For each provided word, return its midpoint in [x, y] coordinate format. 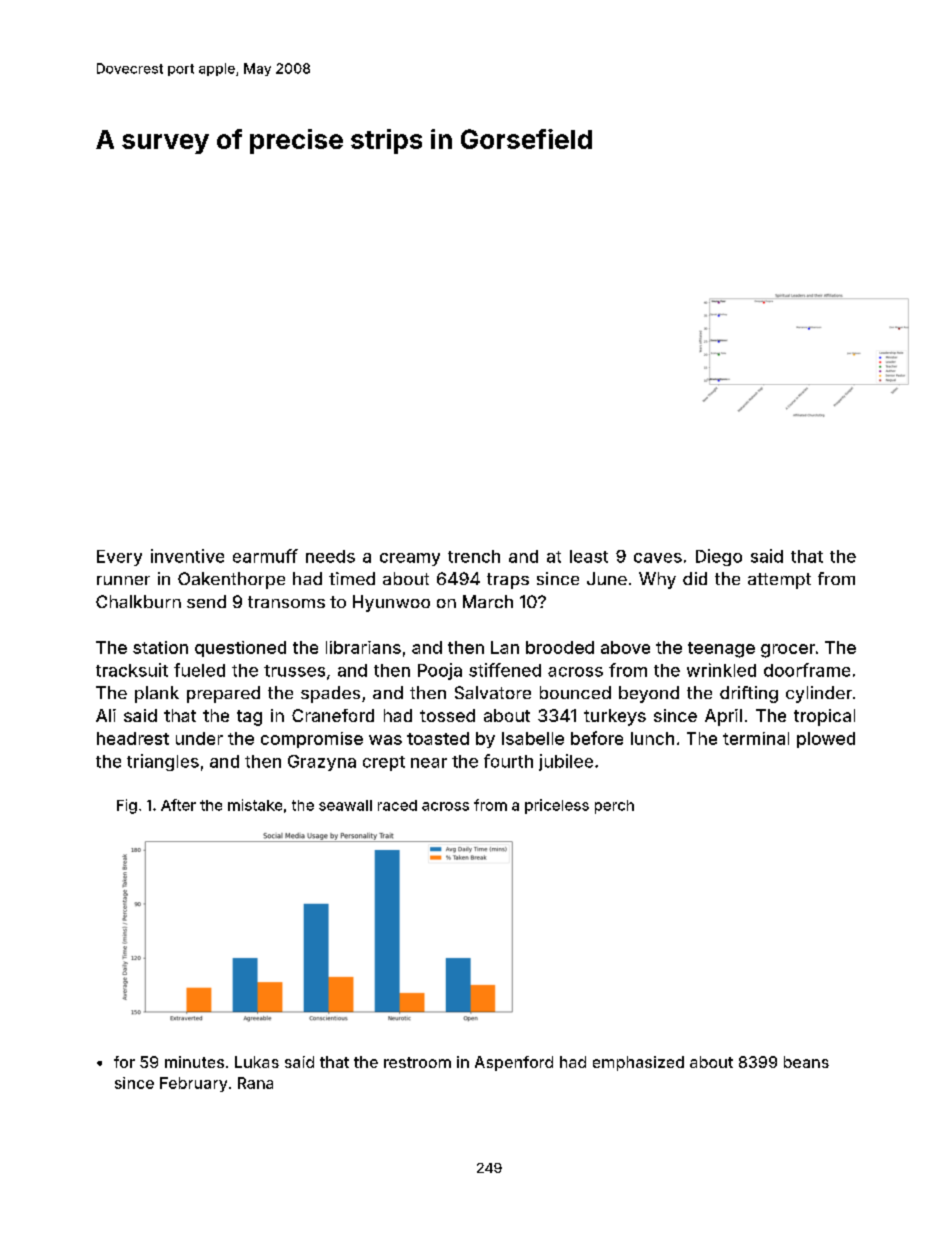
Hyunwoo [391, 603]
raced [397, 805]
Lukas [257, 1062]
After [178, 805]
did [695, 578]
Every [119, 558]
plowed [826, 740]
